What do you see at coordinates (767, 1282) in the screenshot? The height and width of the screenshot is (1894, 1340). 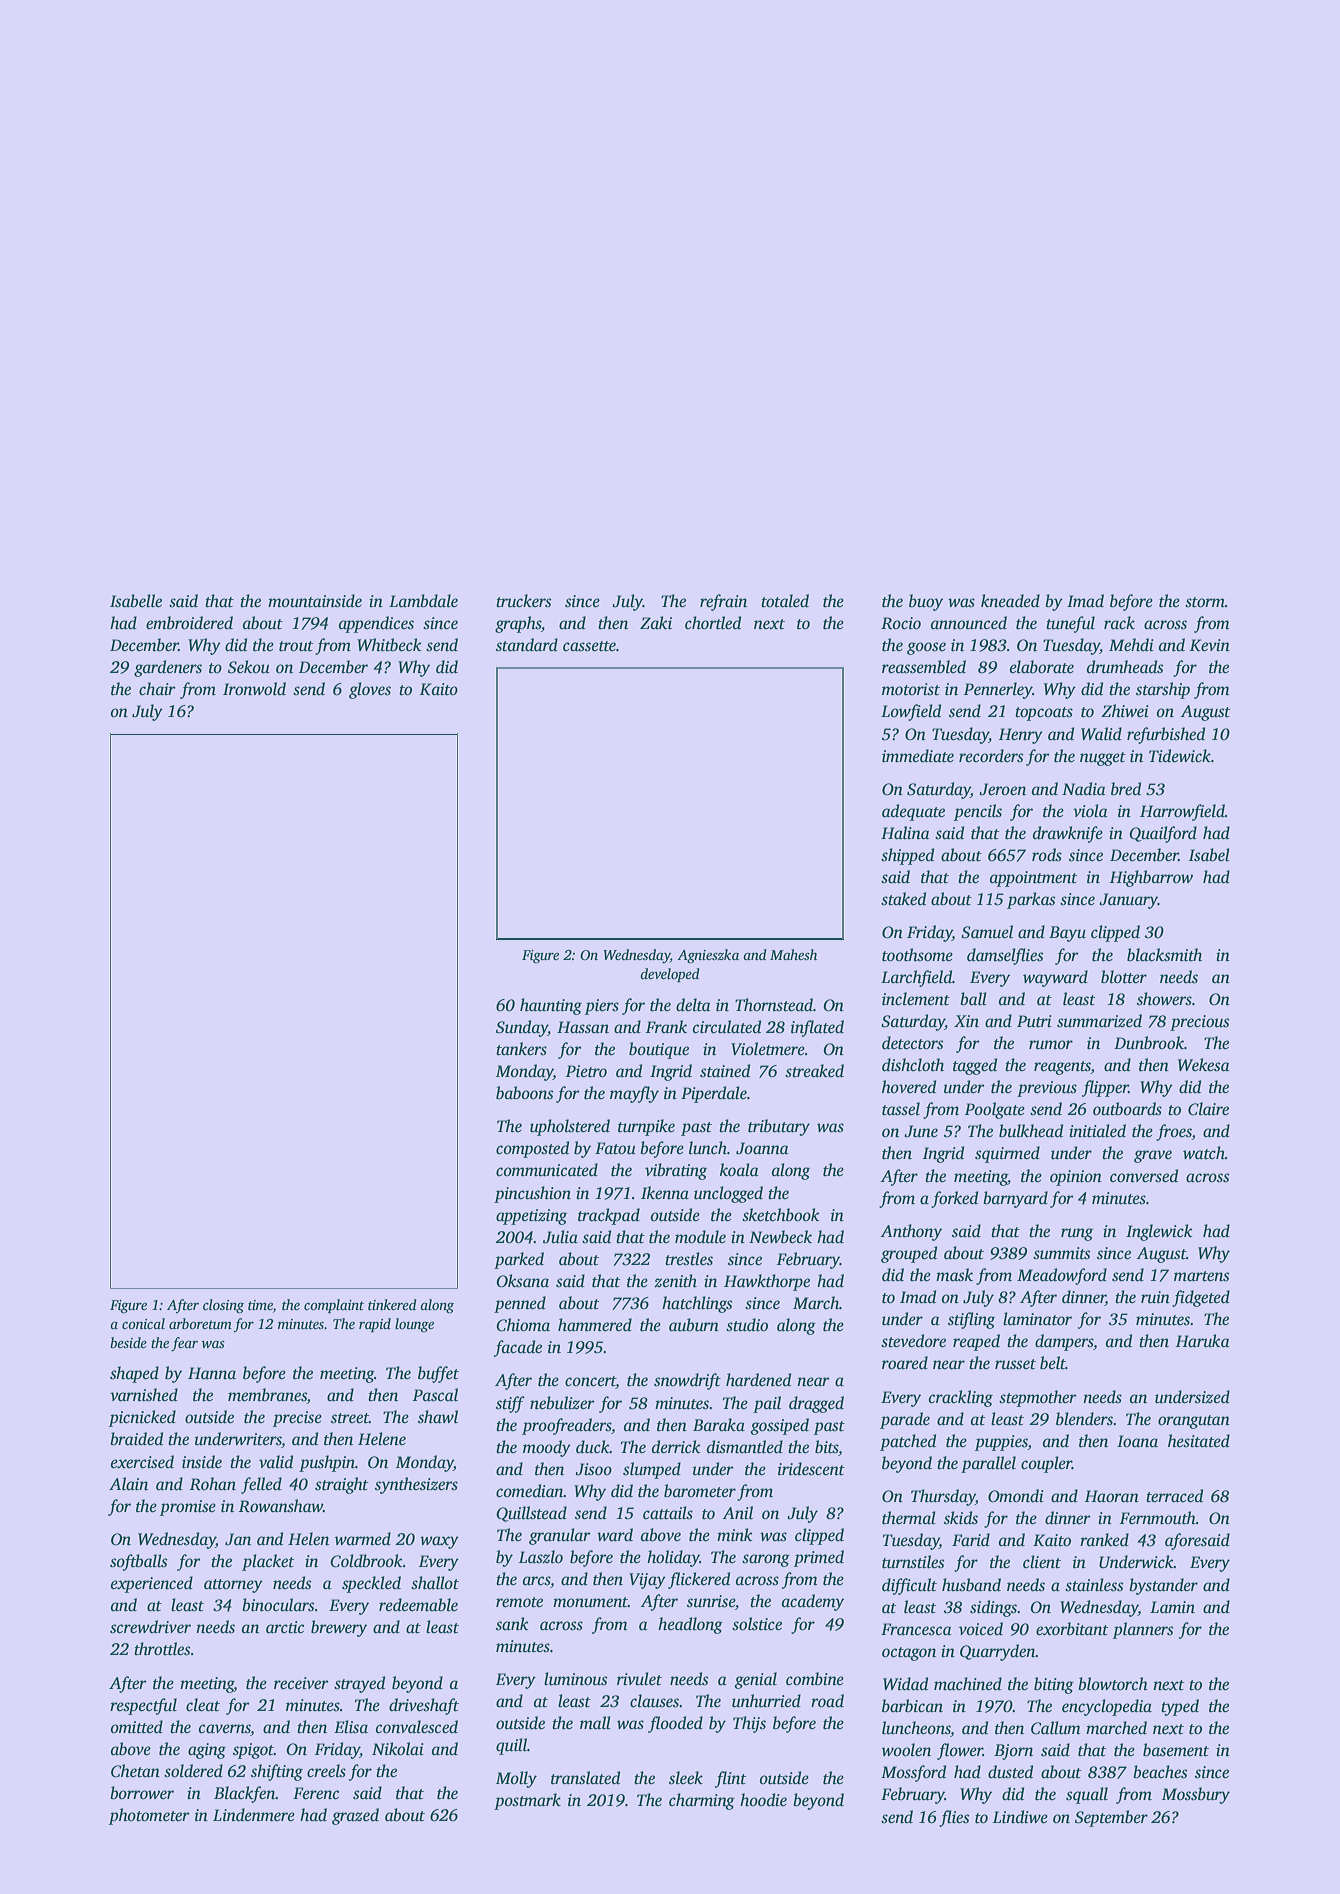 I see `Hawkthorpe` at bounding box center [767, 1282].
